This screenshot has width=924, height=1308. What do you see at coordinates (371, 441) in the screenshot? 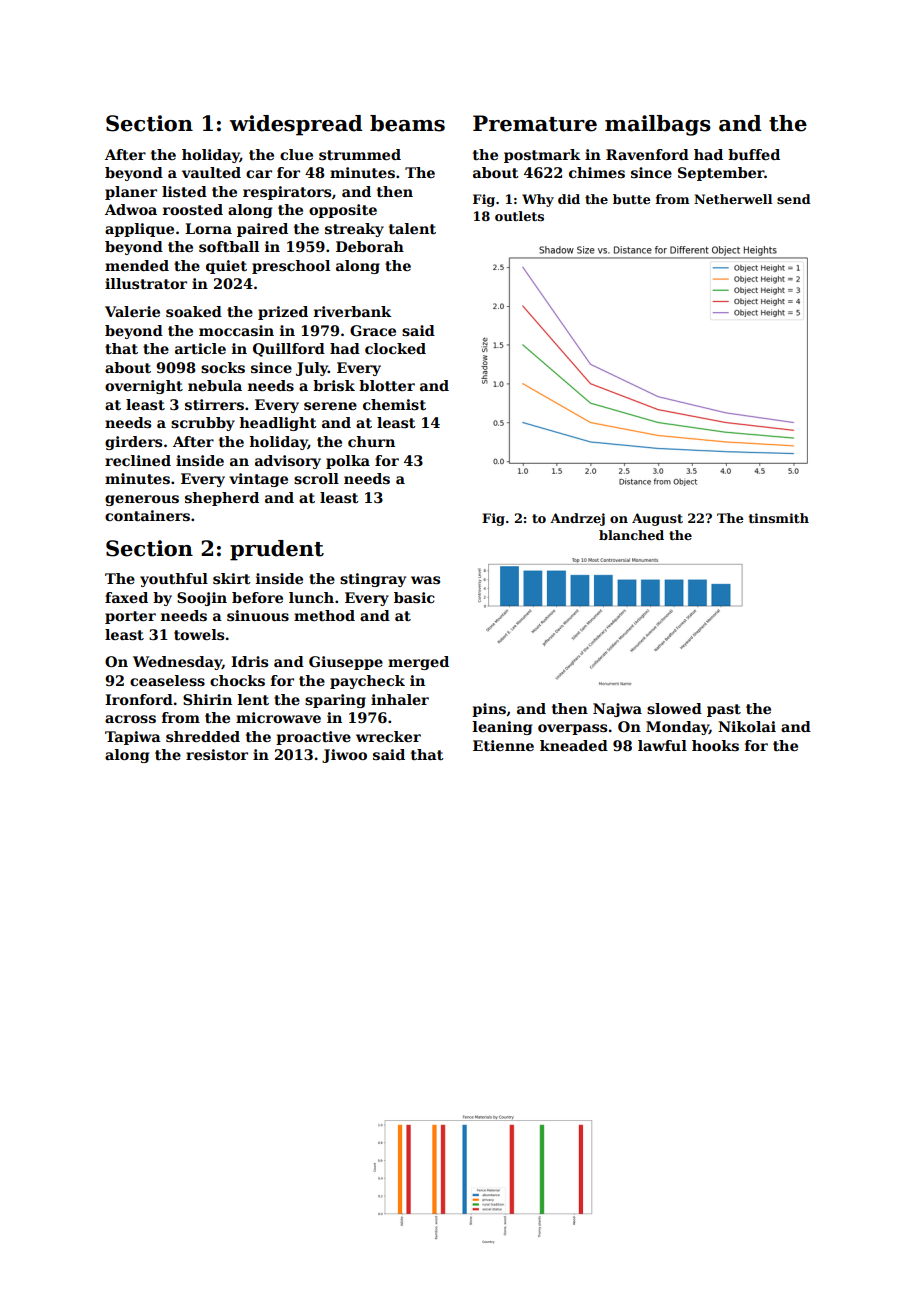
I see `churn` at bounding box center [371, 441].
